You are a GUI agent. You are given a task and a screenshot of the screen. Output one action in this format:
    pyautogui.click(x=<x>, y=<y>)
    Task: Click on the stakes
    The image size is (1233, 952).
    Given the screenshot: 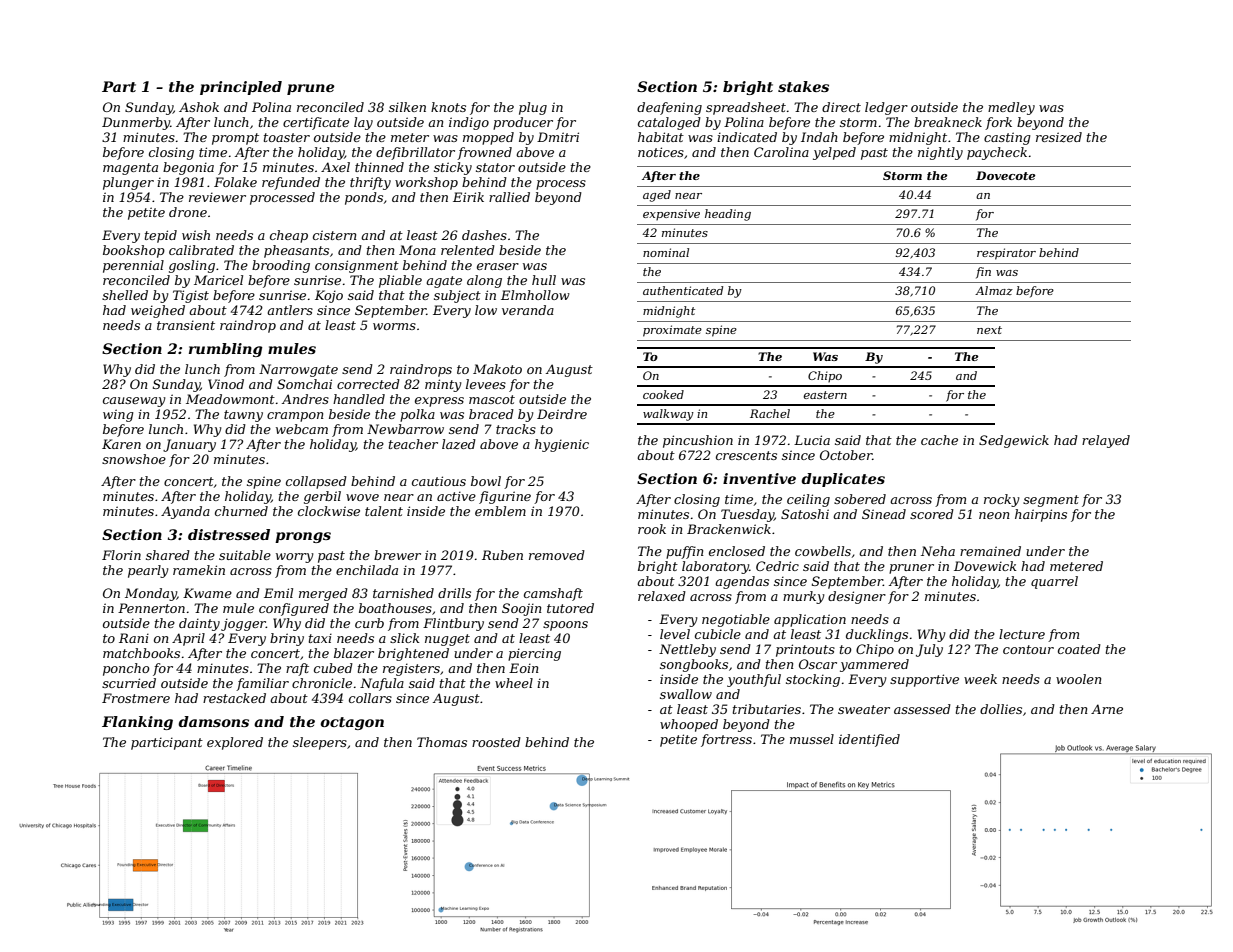 What is the action you would take?
    pyautogui.click(x=803, y=86)
